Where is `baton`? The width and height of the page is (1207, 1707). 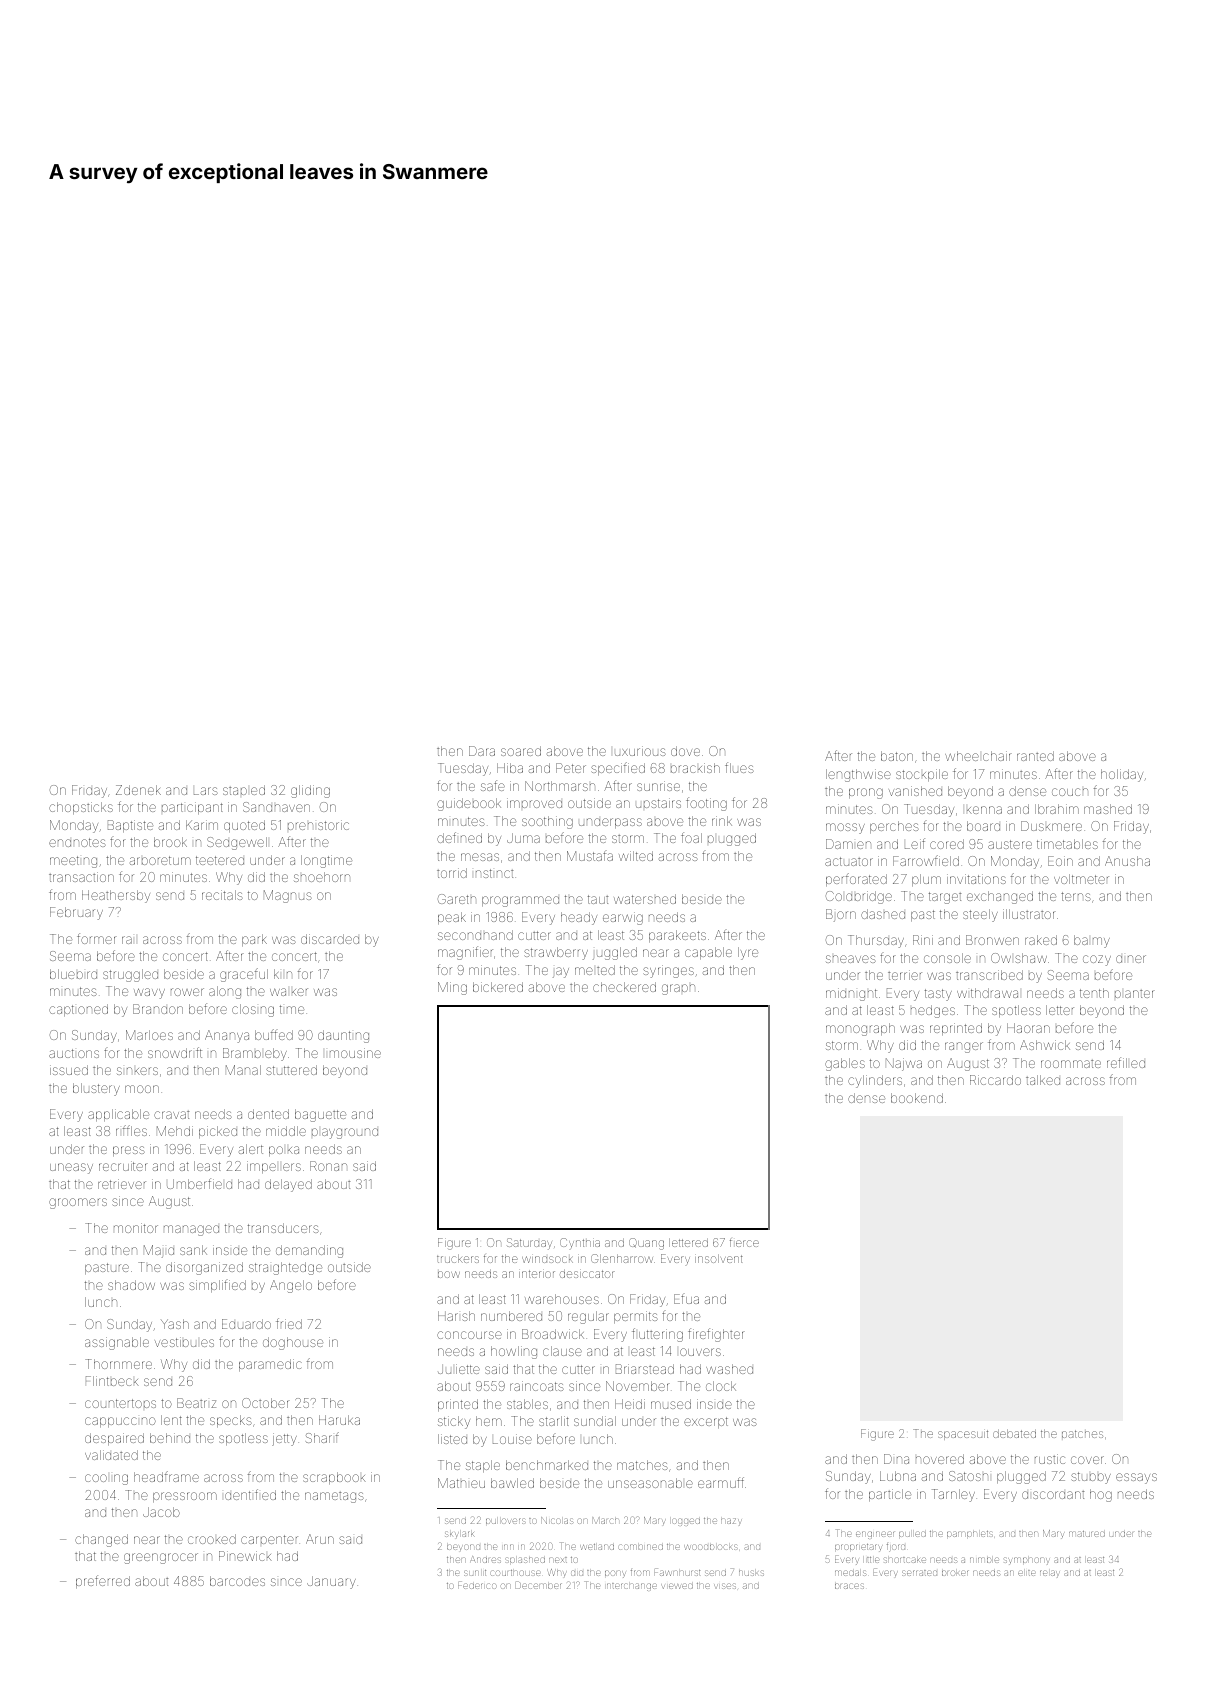 baton is located at coordinates (897, 756).
